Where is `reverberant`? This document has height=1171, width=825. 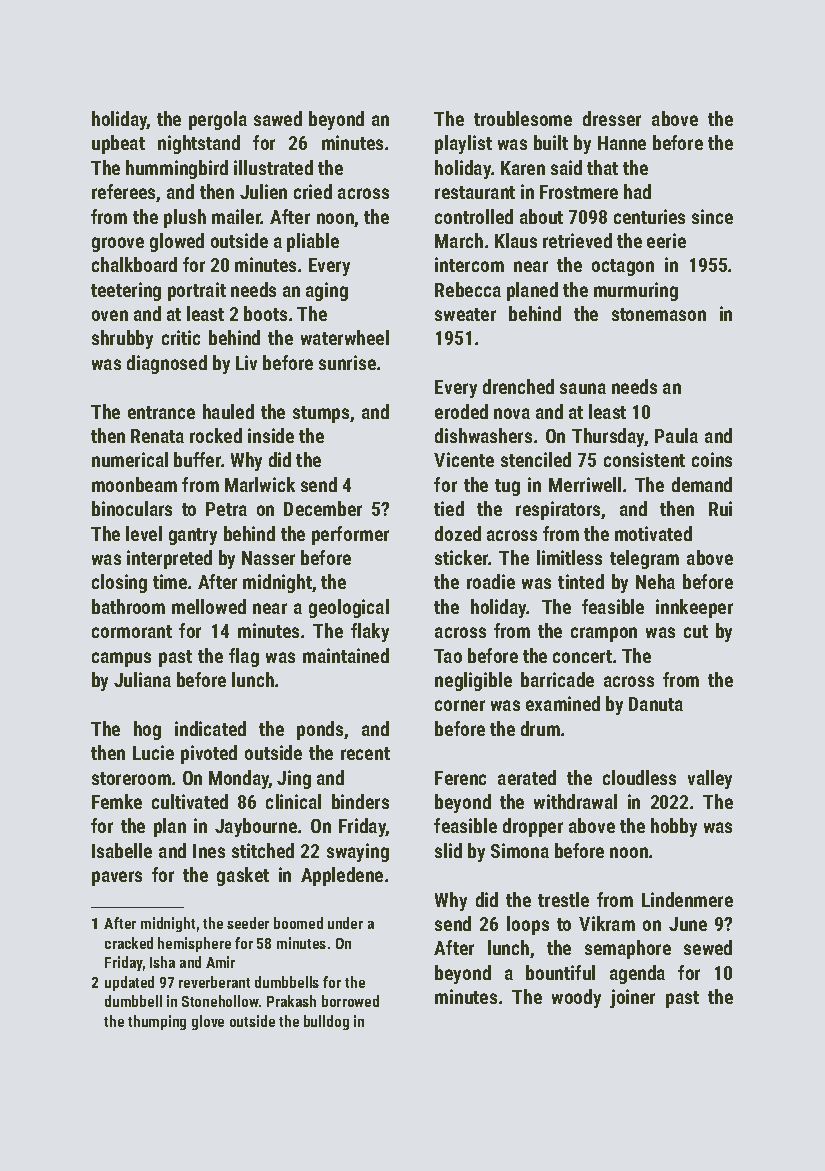
reverberant is located at coordinates (214, 982).
